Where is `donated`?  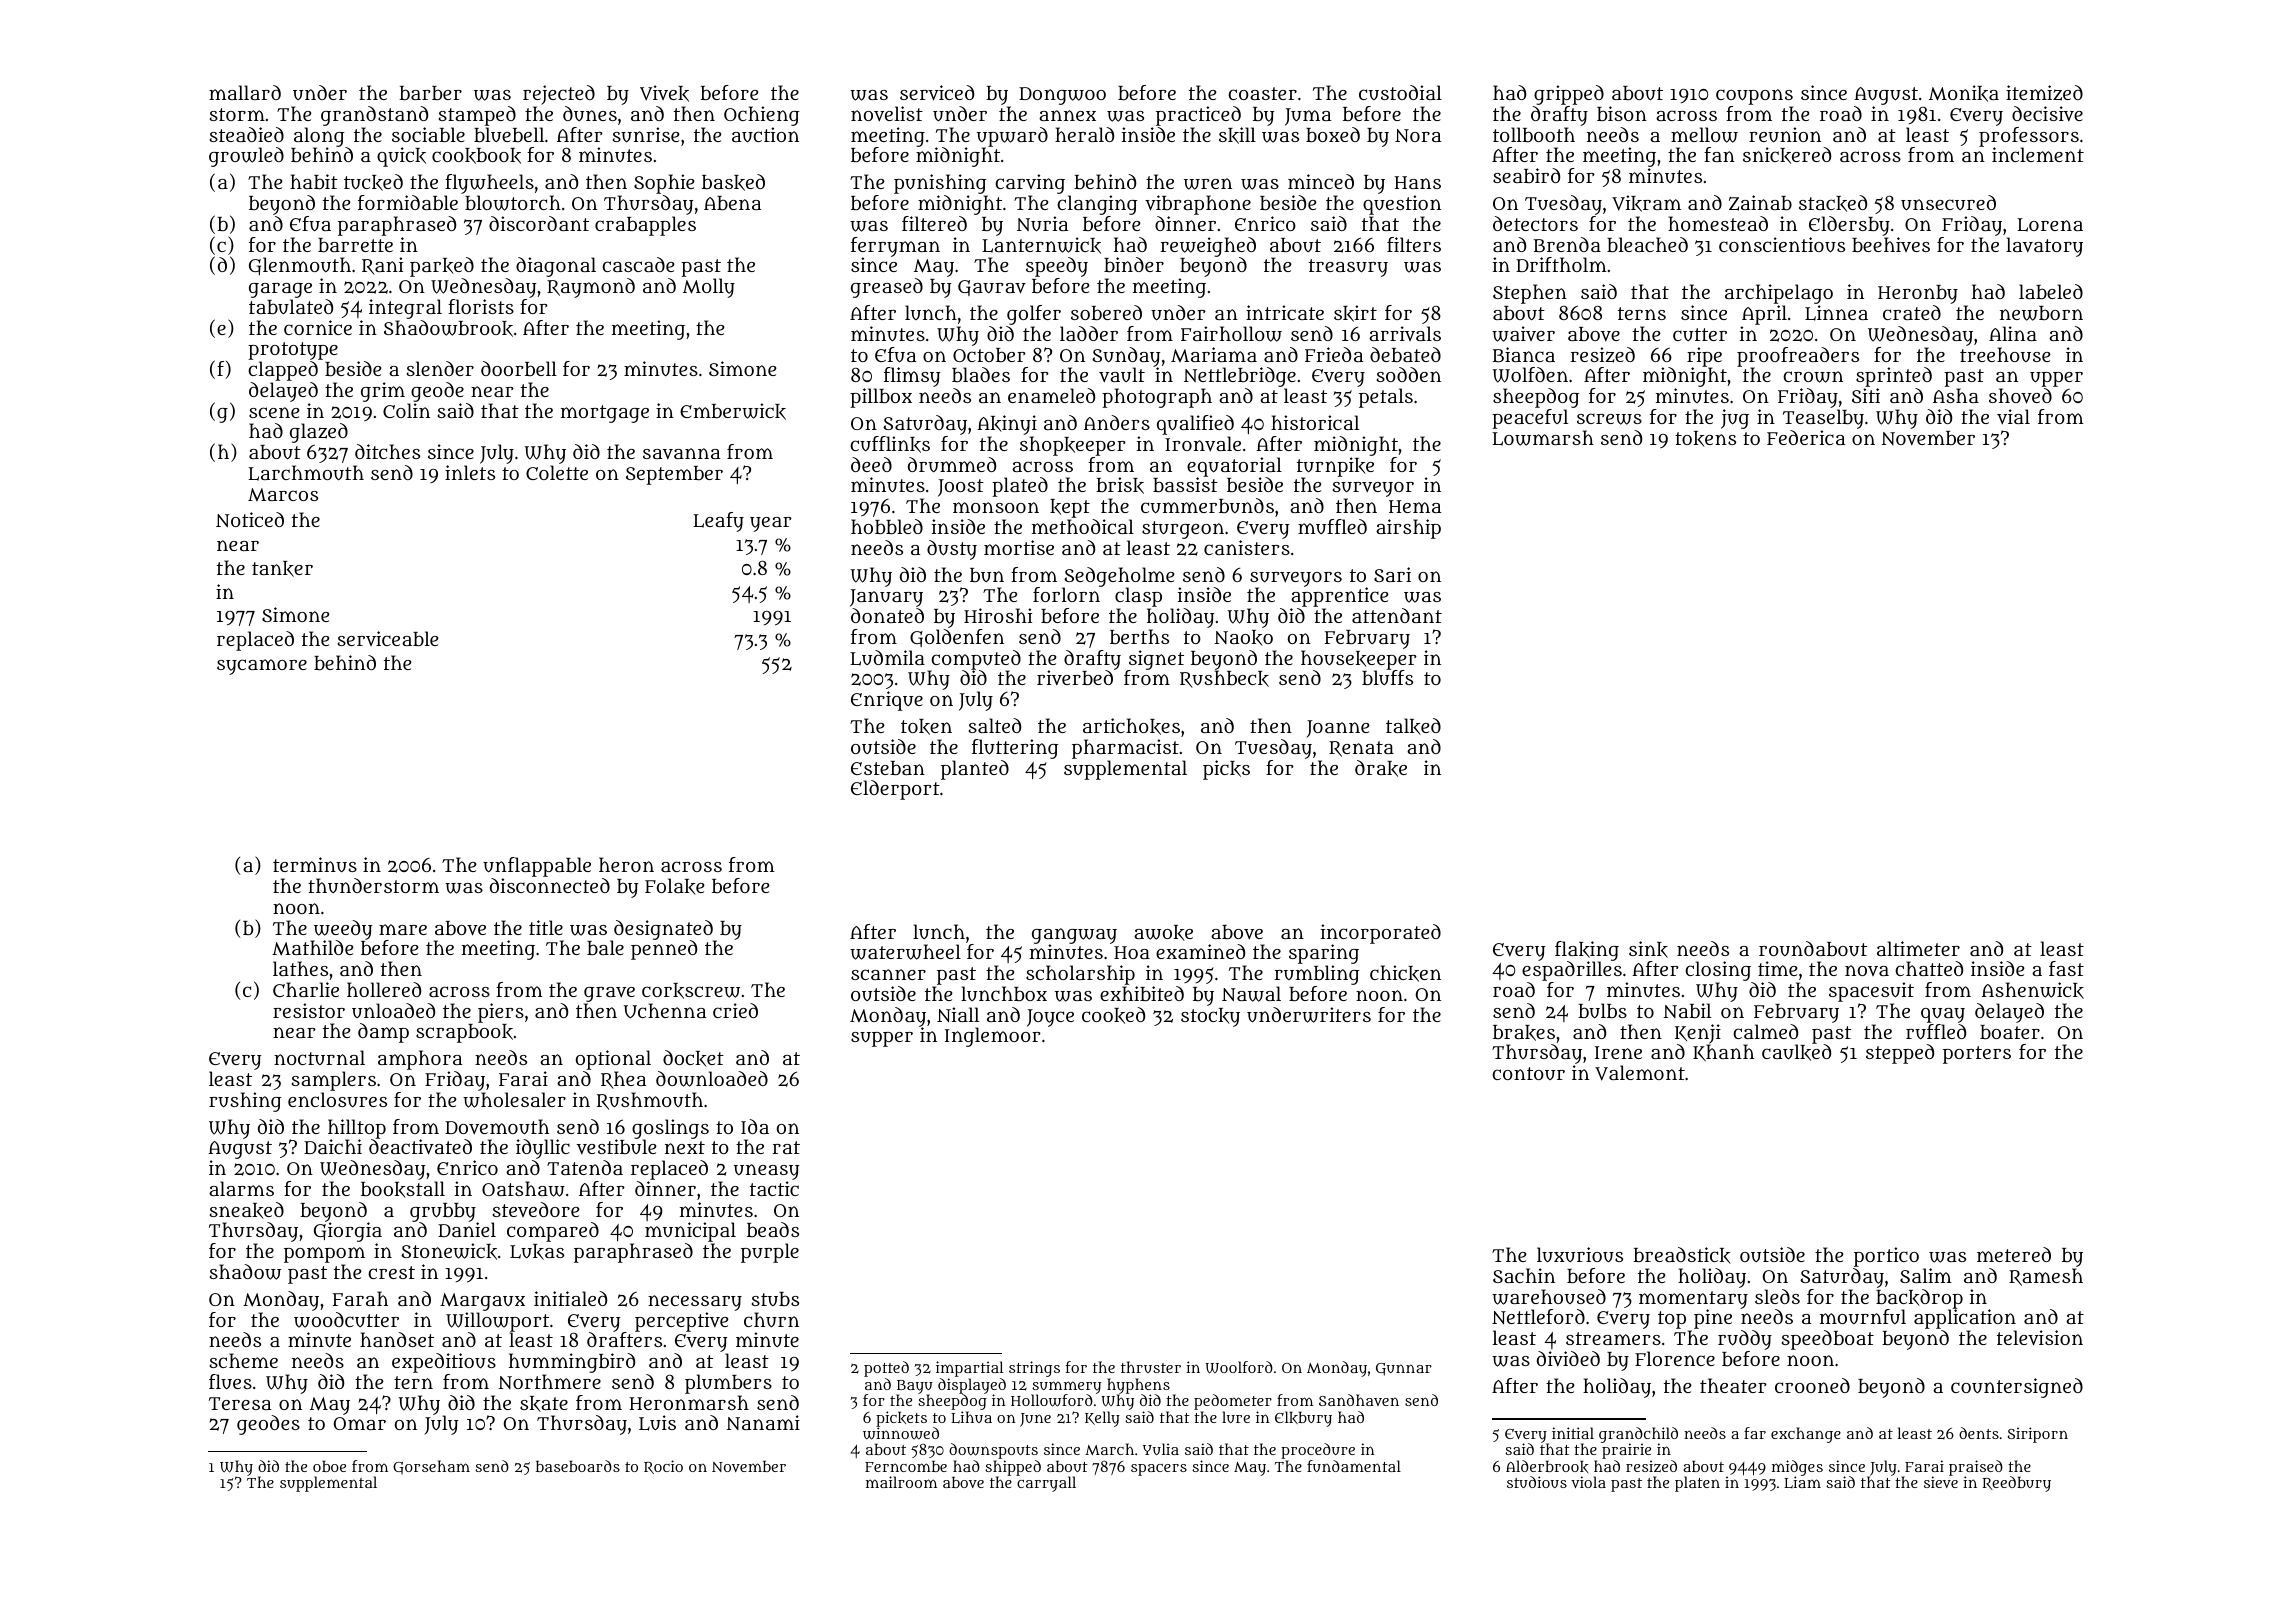 donated is located at coordinates (887, 615).
